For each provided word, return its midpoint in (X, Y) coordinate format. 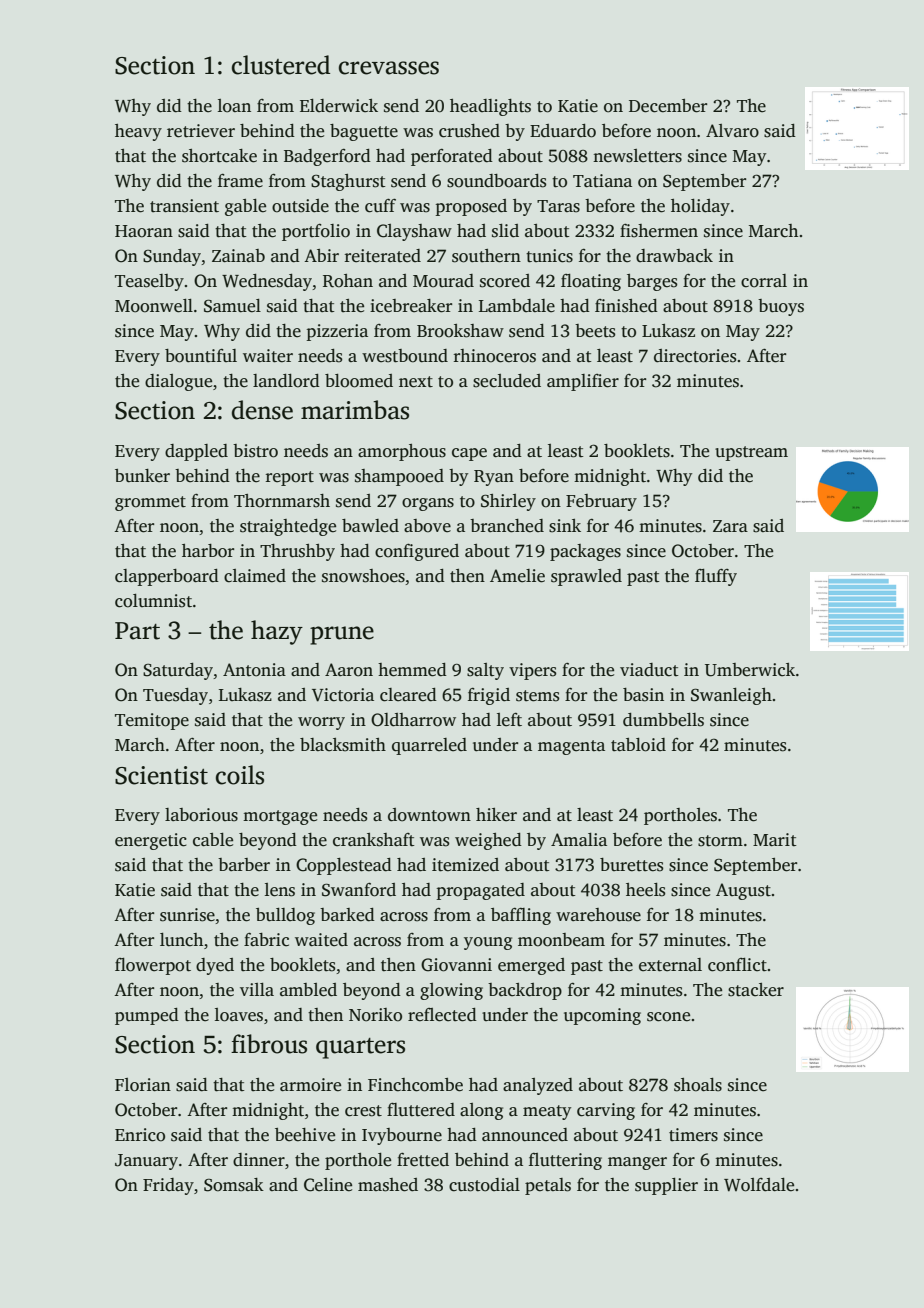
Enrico (140, 1135)
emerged (531, 966)
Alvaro (732, 131)
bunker (142, 476)
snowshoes (363, 576)
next (416, 382)
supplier (666, 1186)
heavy (138, 132)
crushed (469, 131)
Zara (730, 526)
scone (668, 1017)
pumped (147, 1016)
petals (548, 1186)
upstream (751, 453)
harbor (208, 551)
